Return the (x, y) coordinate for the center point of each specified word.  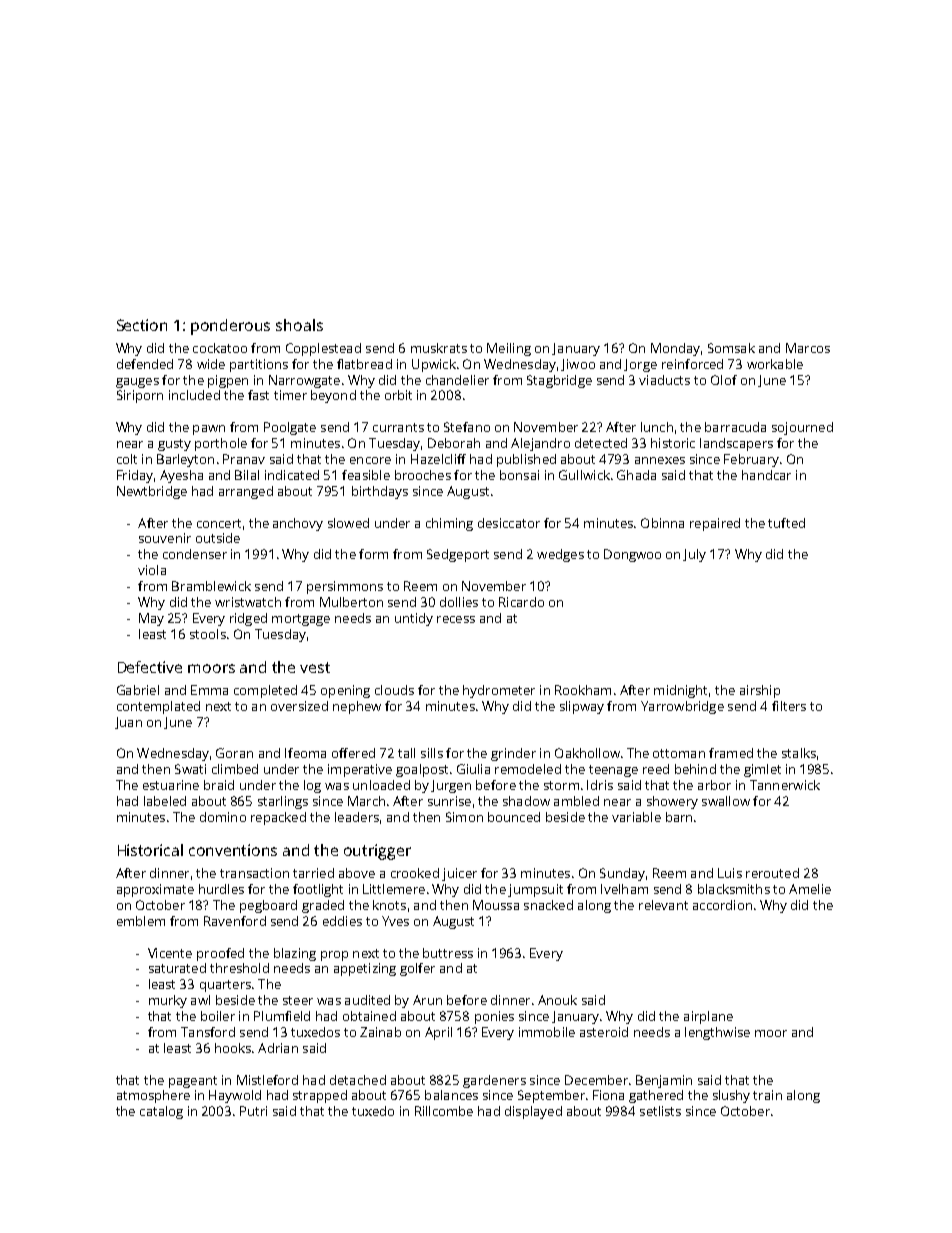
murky (168, 1001)
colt (127, 459)
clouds (394, 690)
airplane (708, 1017)
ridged (248, 619)
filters (789, 706)
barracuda (735, 427)
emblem (141, 921)
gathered (656, 1096)
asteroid (604, 1032)
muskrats (439, 348)
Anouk (557, 1000)
